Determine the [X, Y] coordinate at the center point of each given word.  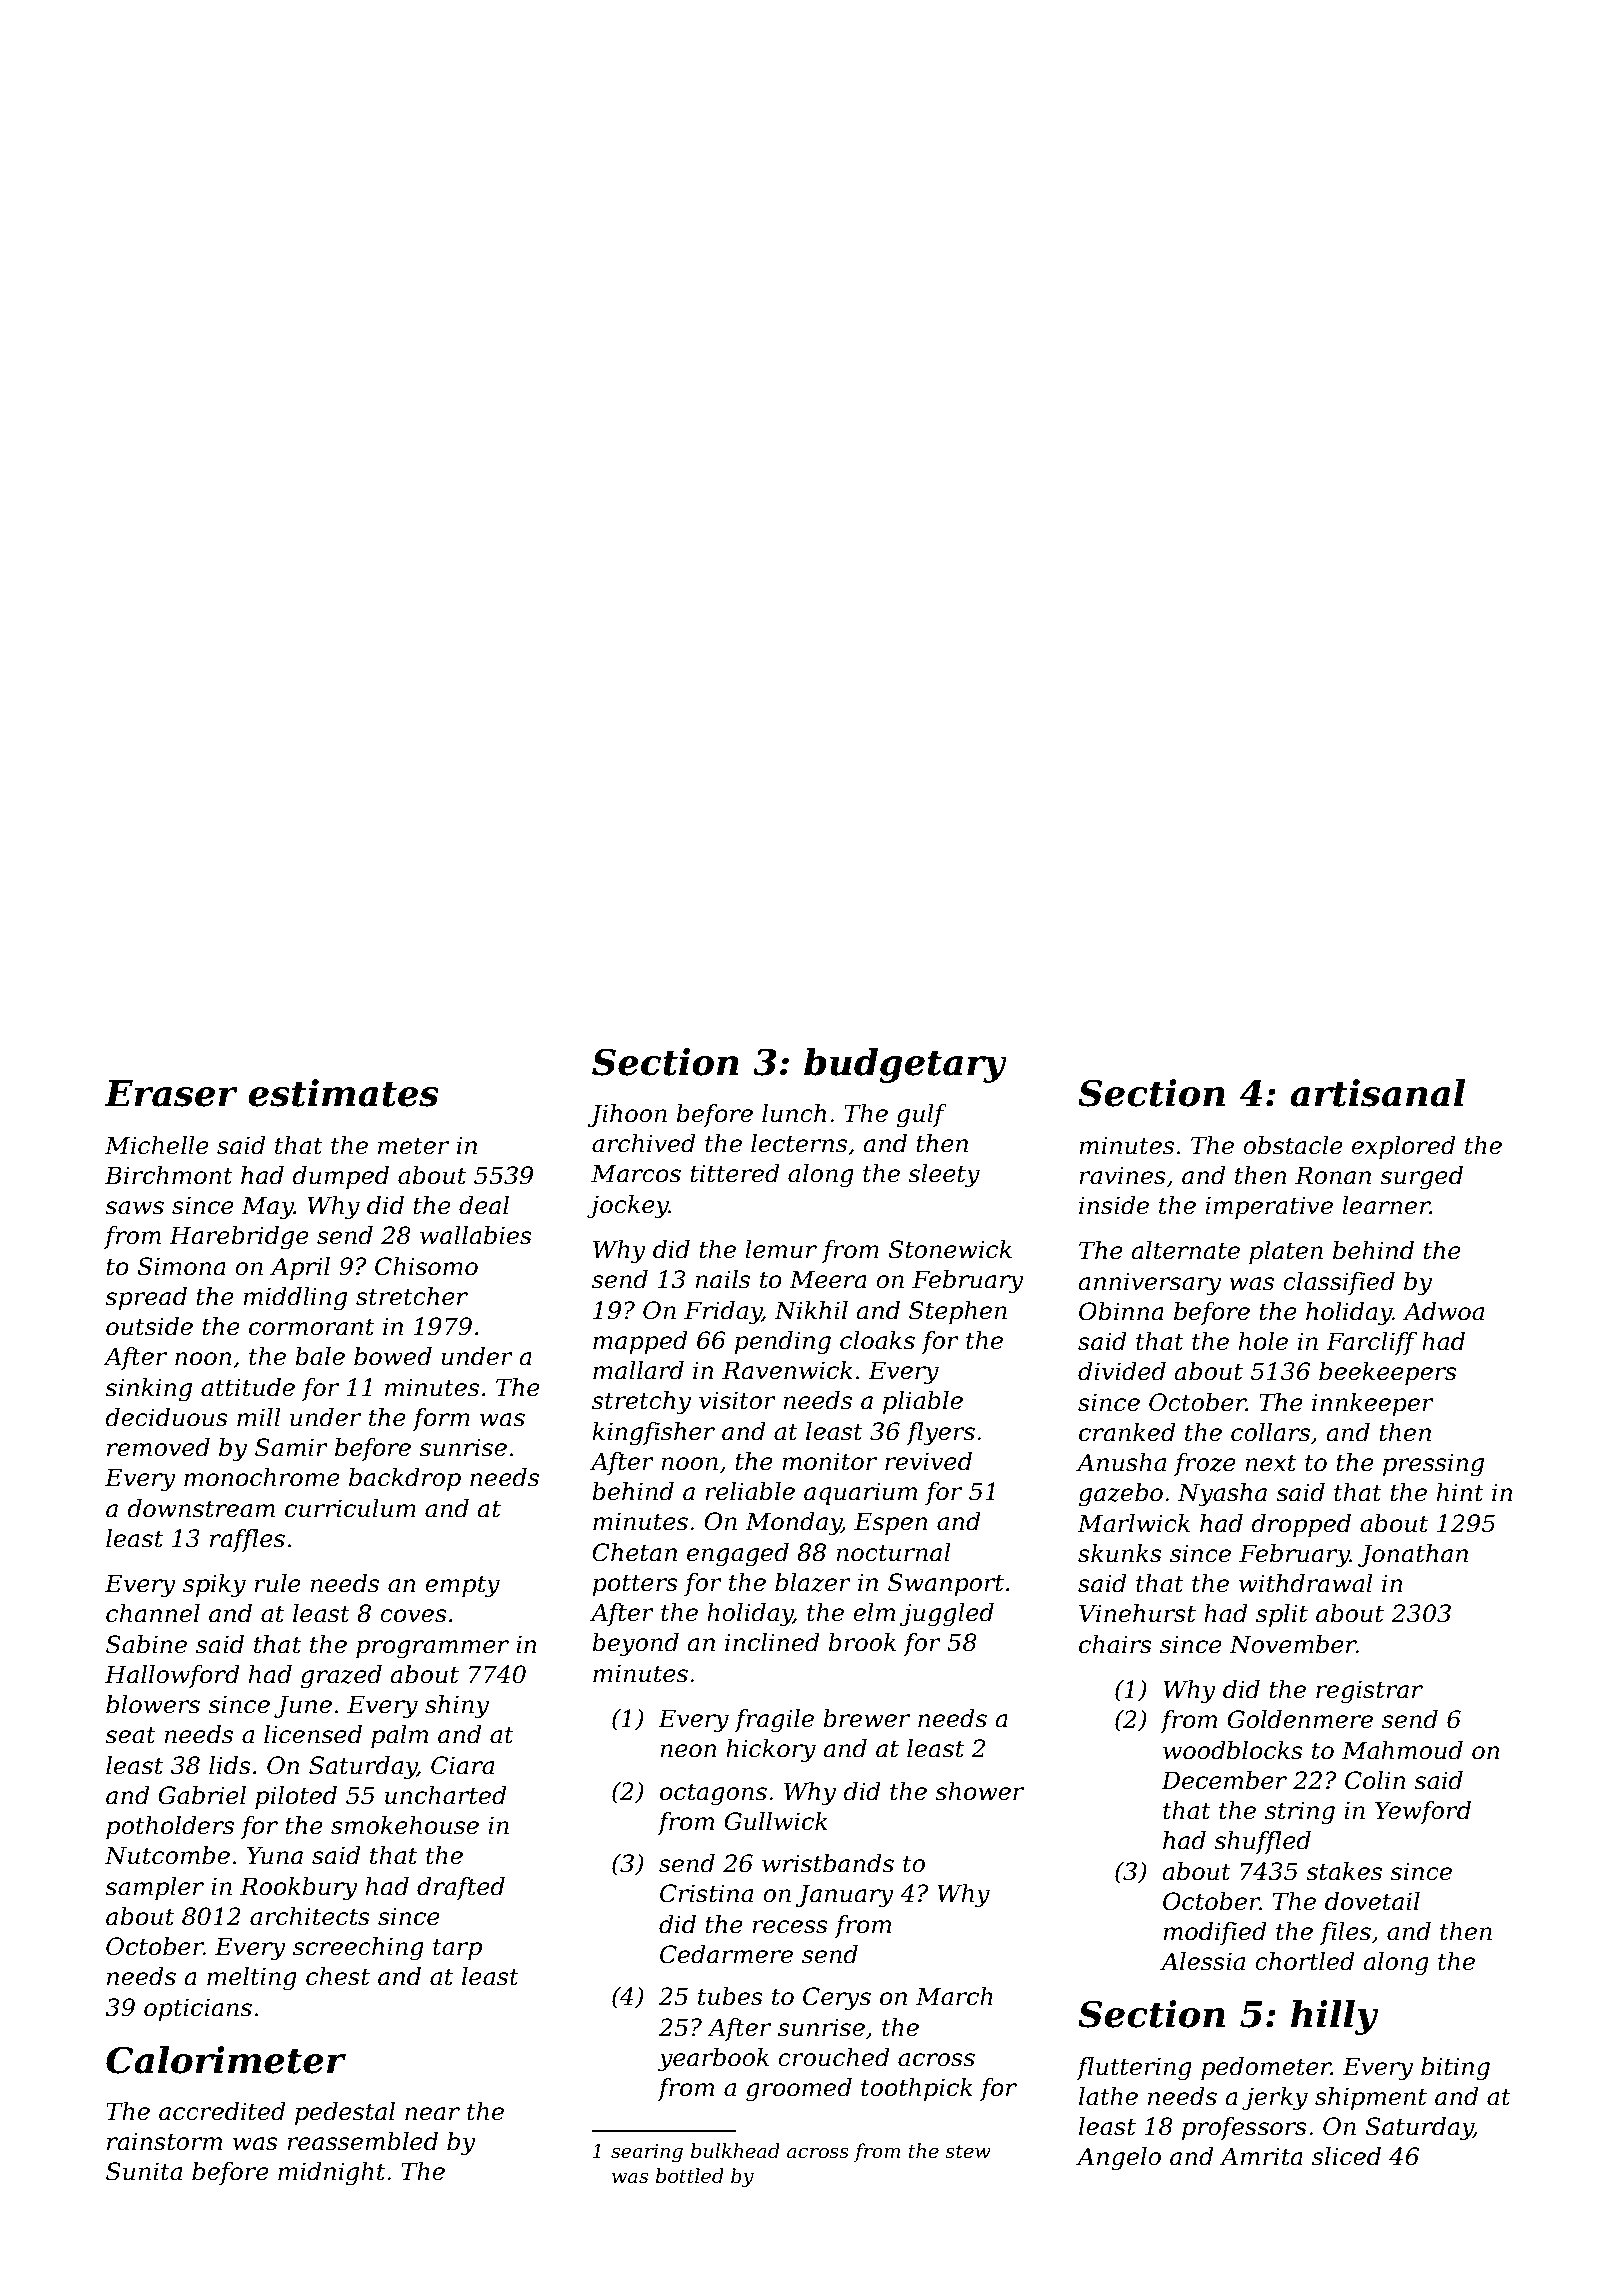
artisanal [1377, 1093]
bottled [690, 2176]
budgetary [905, 1065]
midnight [331, 2174]
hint [1460, 1492]
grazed [341, 1677]
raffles [247, 1540]
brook [862, 1642]
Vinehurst [1137, 1613]
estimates [344, 1093]
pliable [923, 1402]
